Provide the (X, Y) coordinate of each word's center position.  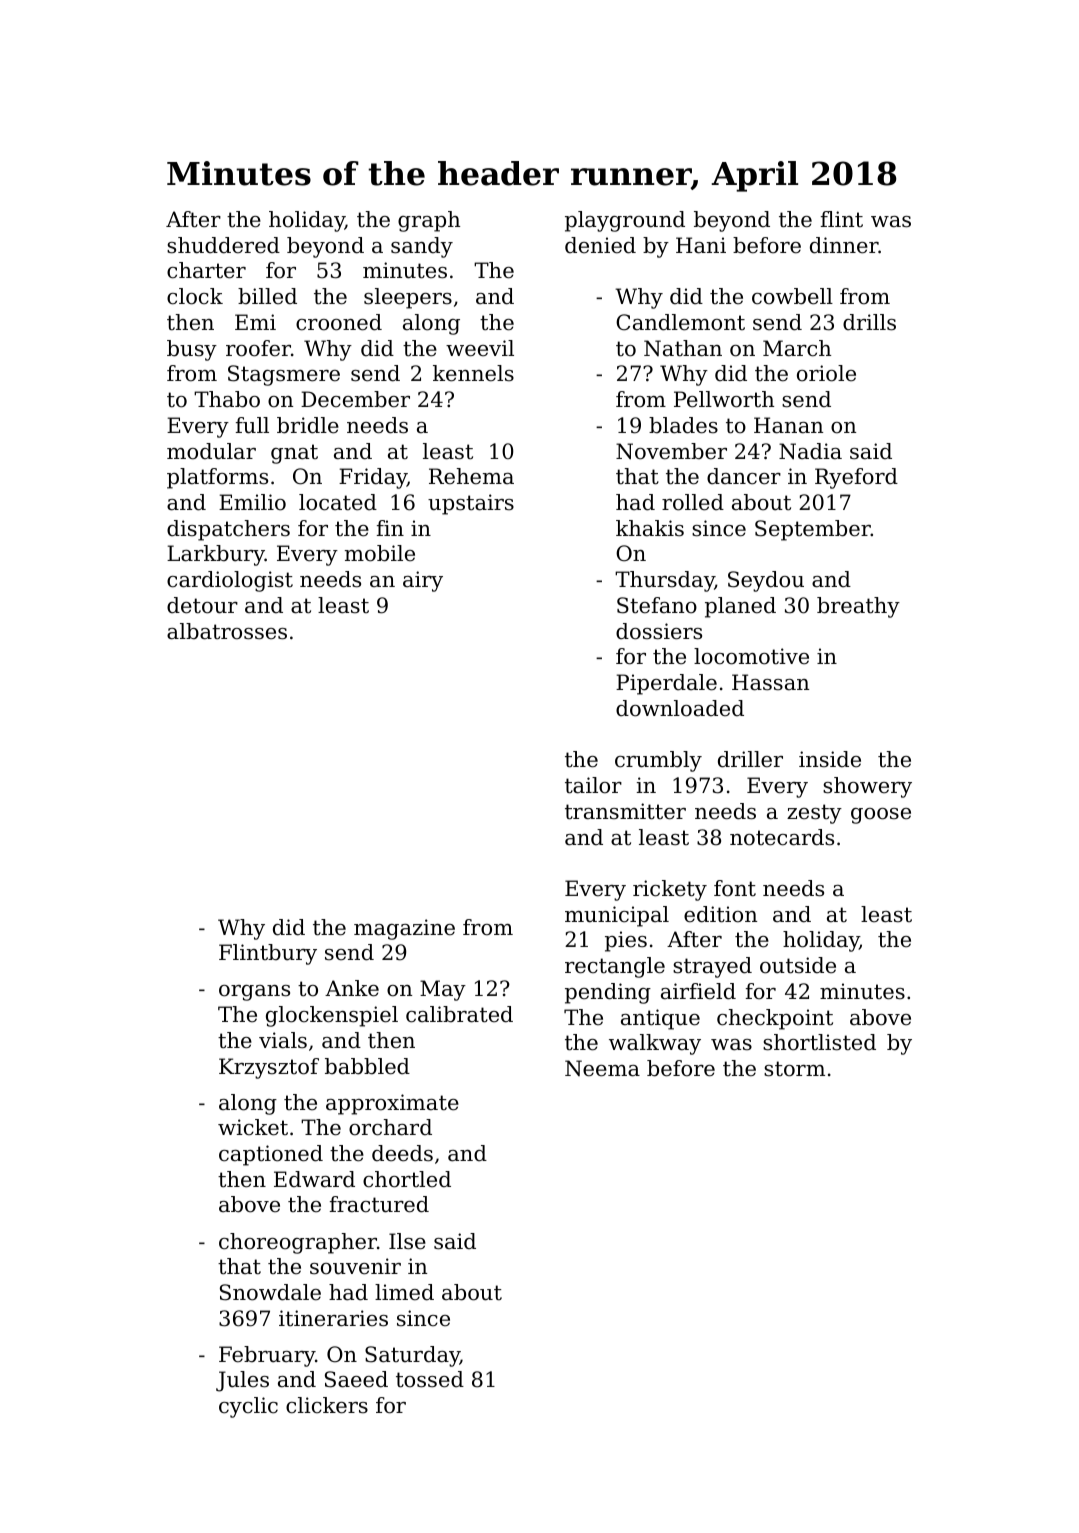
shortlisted (819, 1042)
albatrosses (227, 631)
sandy (422, 247)
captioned (271, 1155)
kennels (473, 373)
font (735, 888)
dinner (844, 245)
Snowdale (270, 1292)
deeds (402, 1153)
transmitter (625, 811)
